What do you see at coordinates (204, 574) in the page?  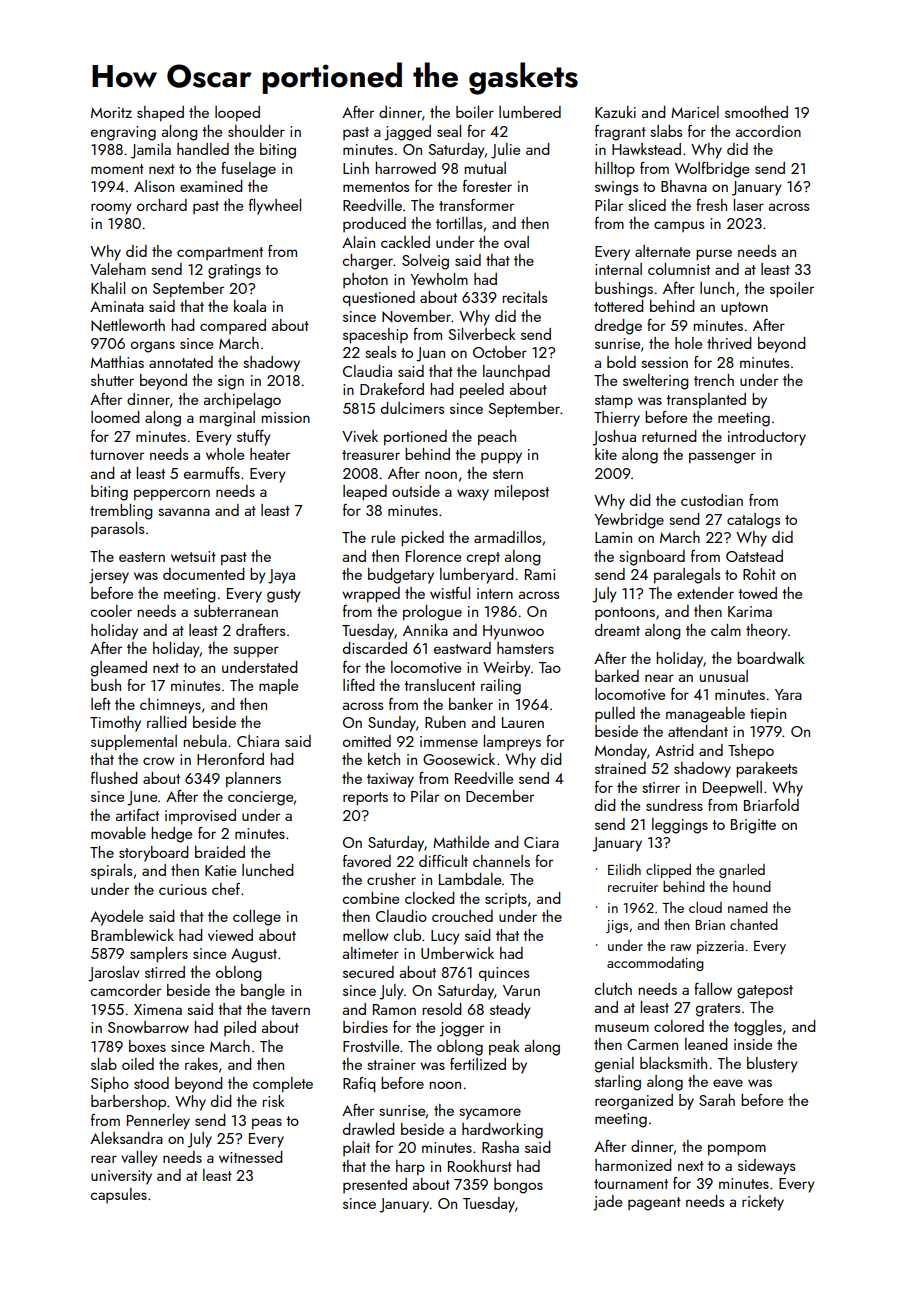 I see `documented` at bounding box center [204, 574].
